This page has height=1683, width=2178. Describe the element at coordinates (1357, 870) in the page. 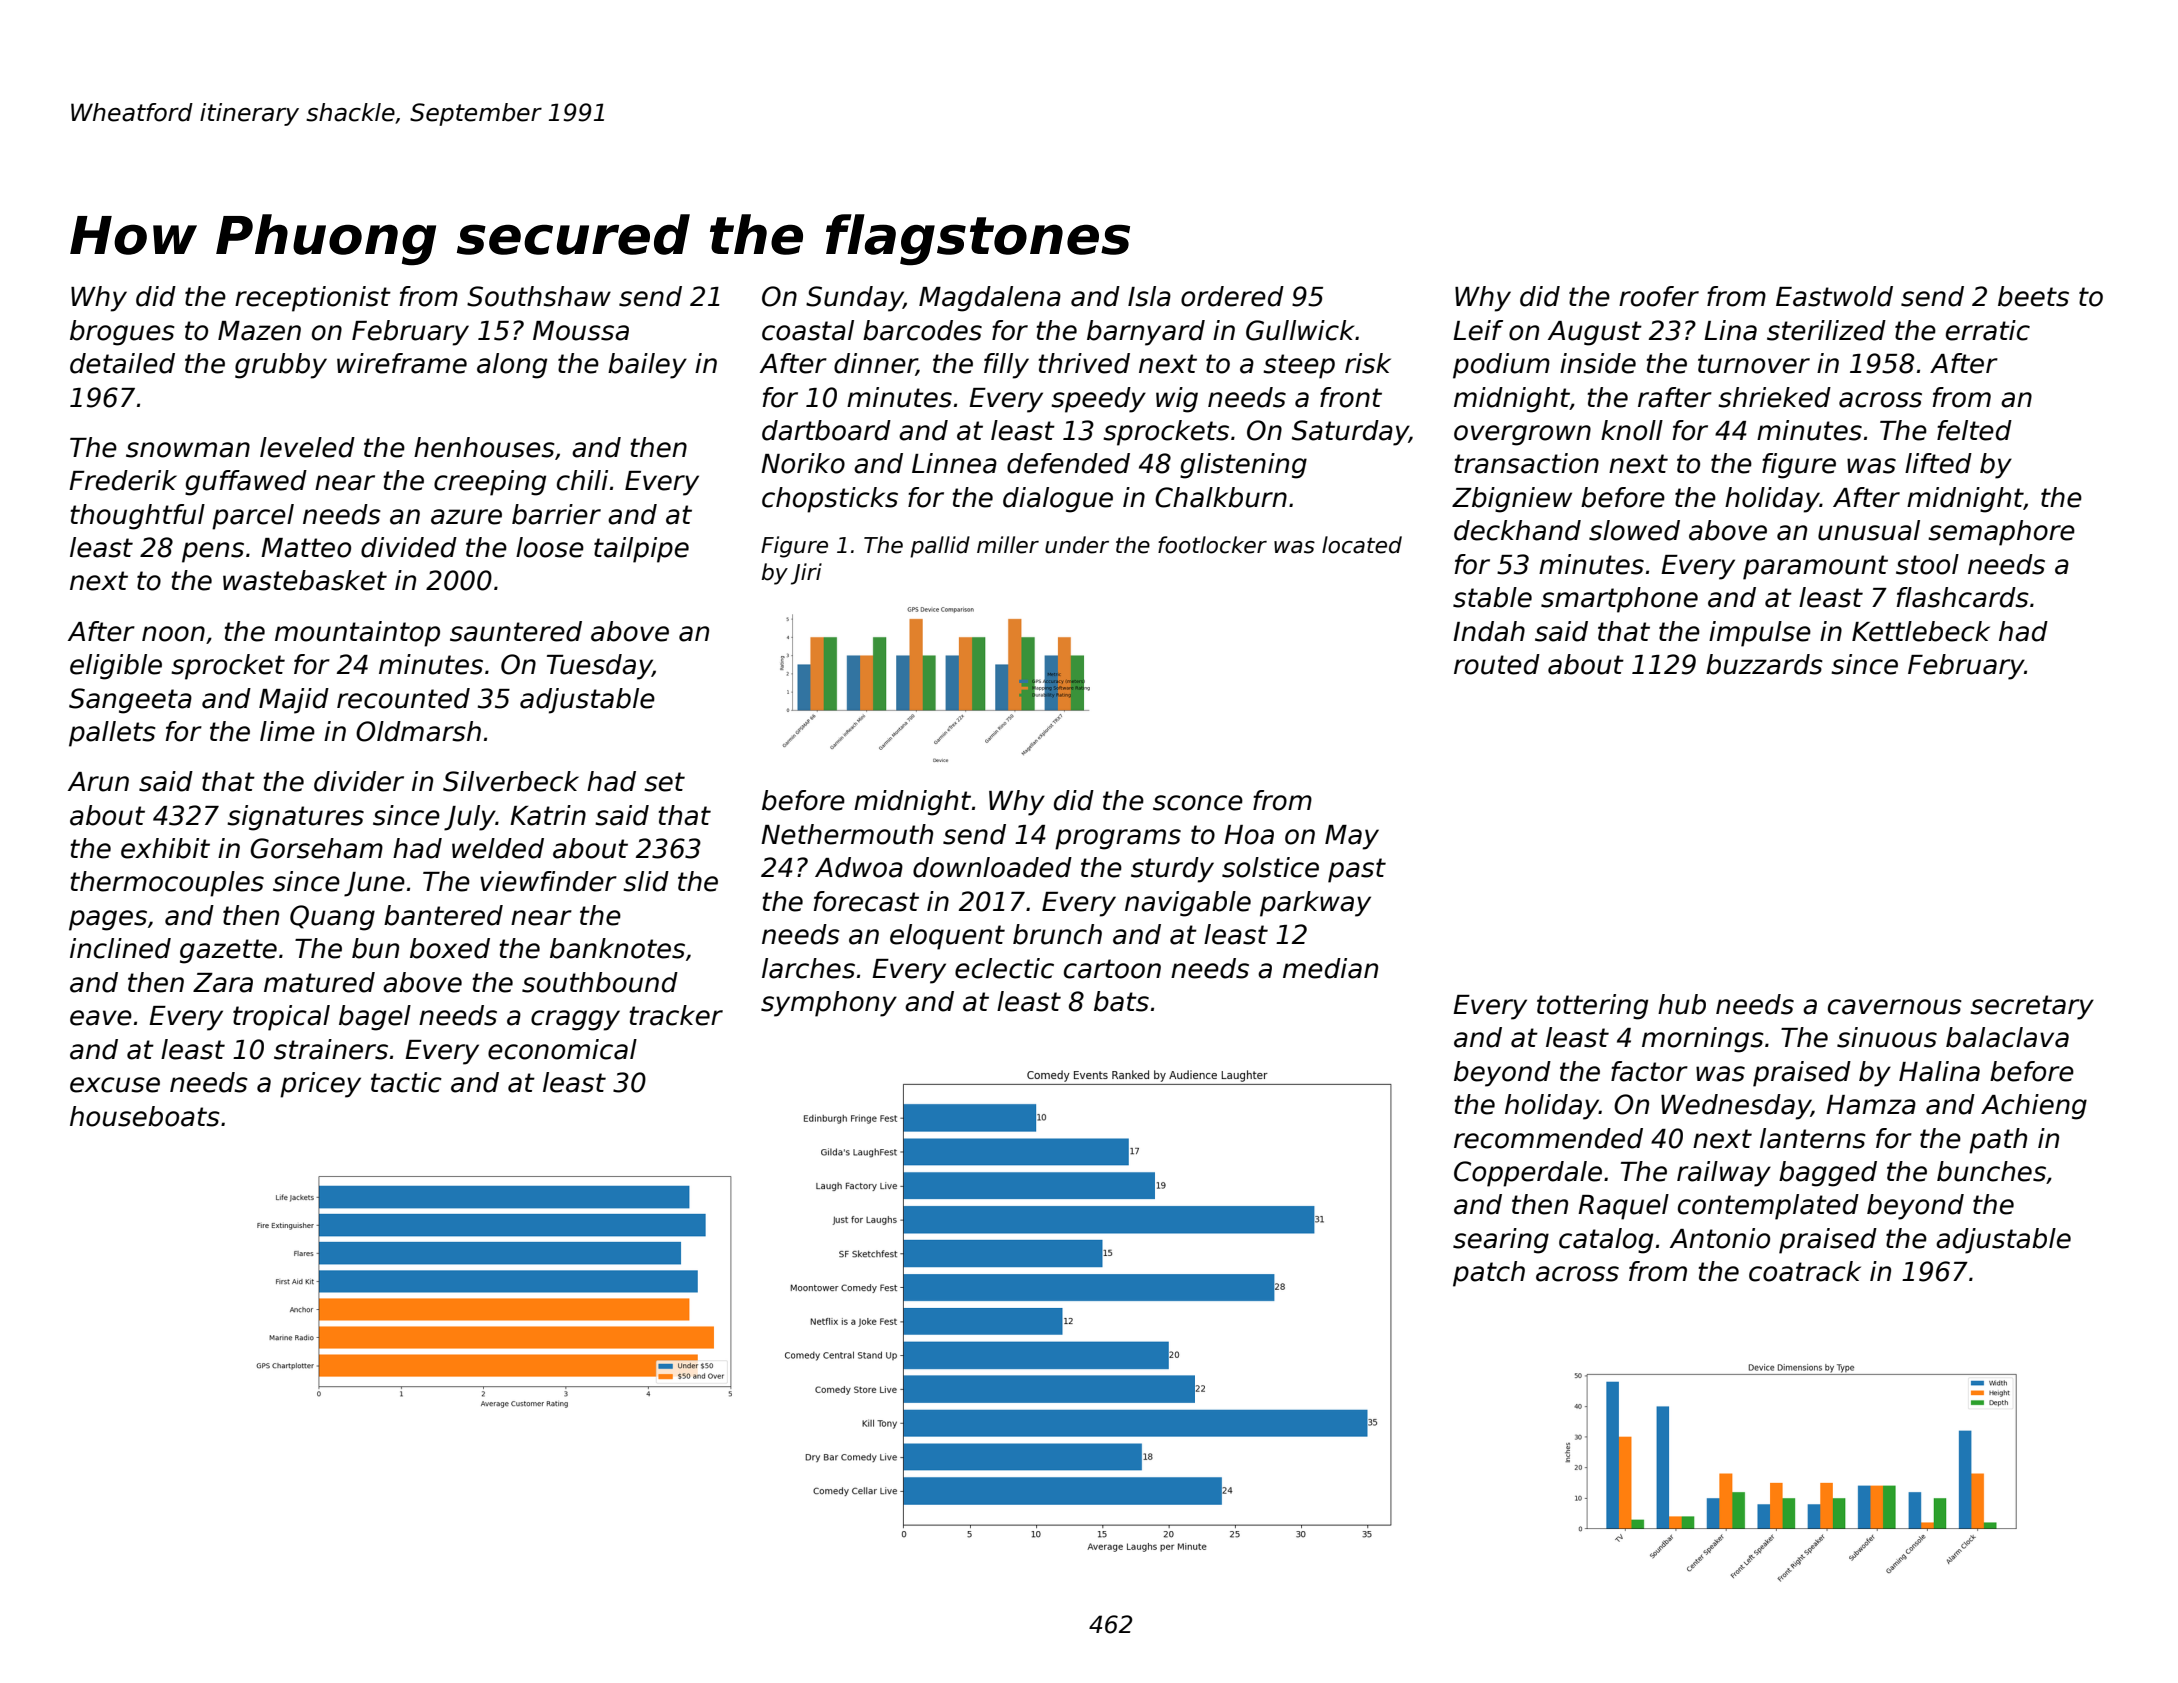

I see `past` at that location.
